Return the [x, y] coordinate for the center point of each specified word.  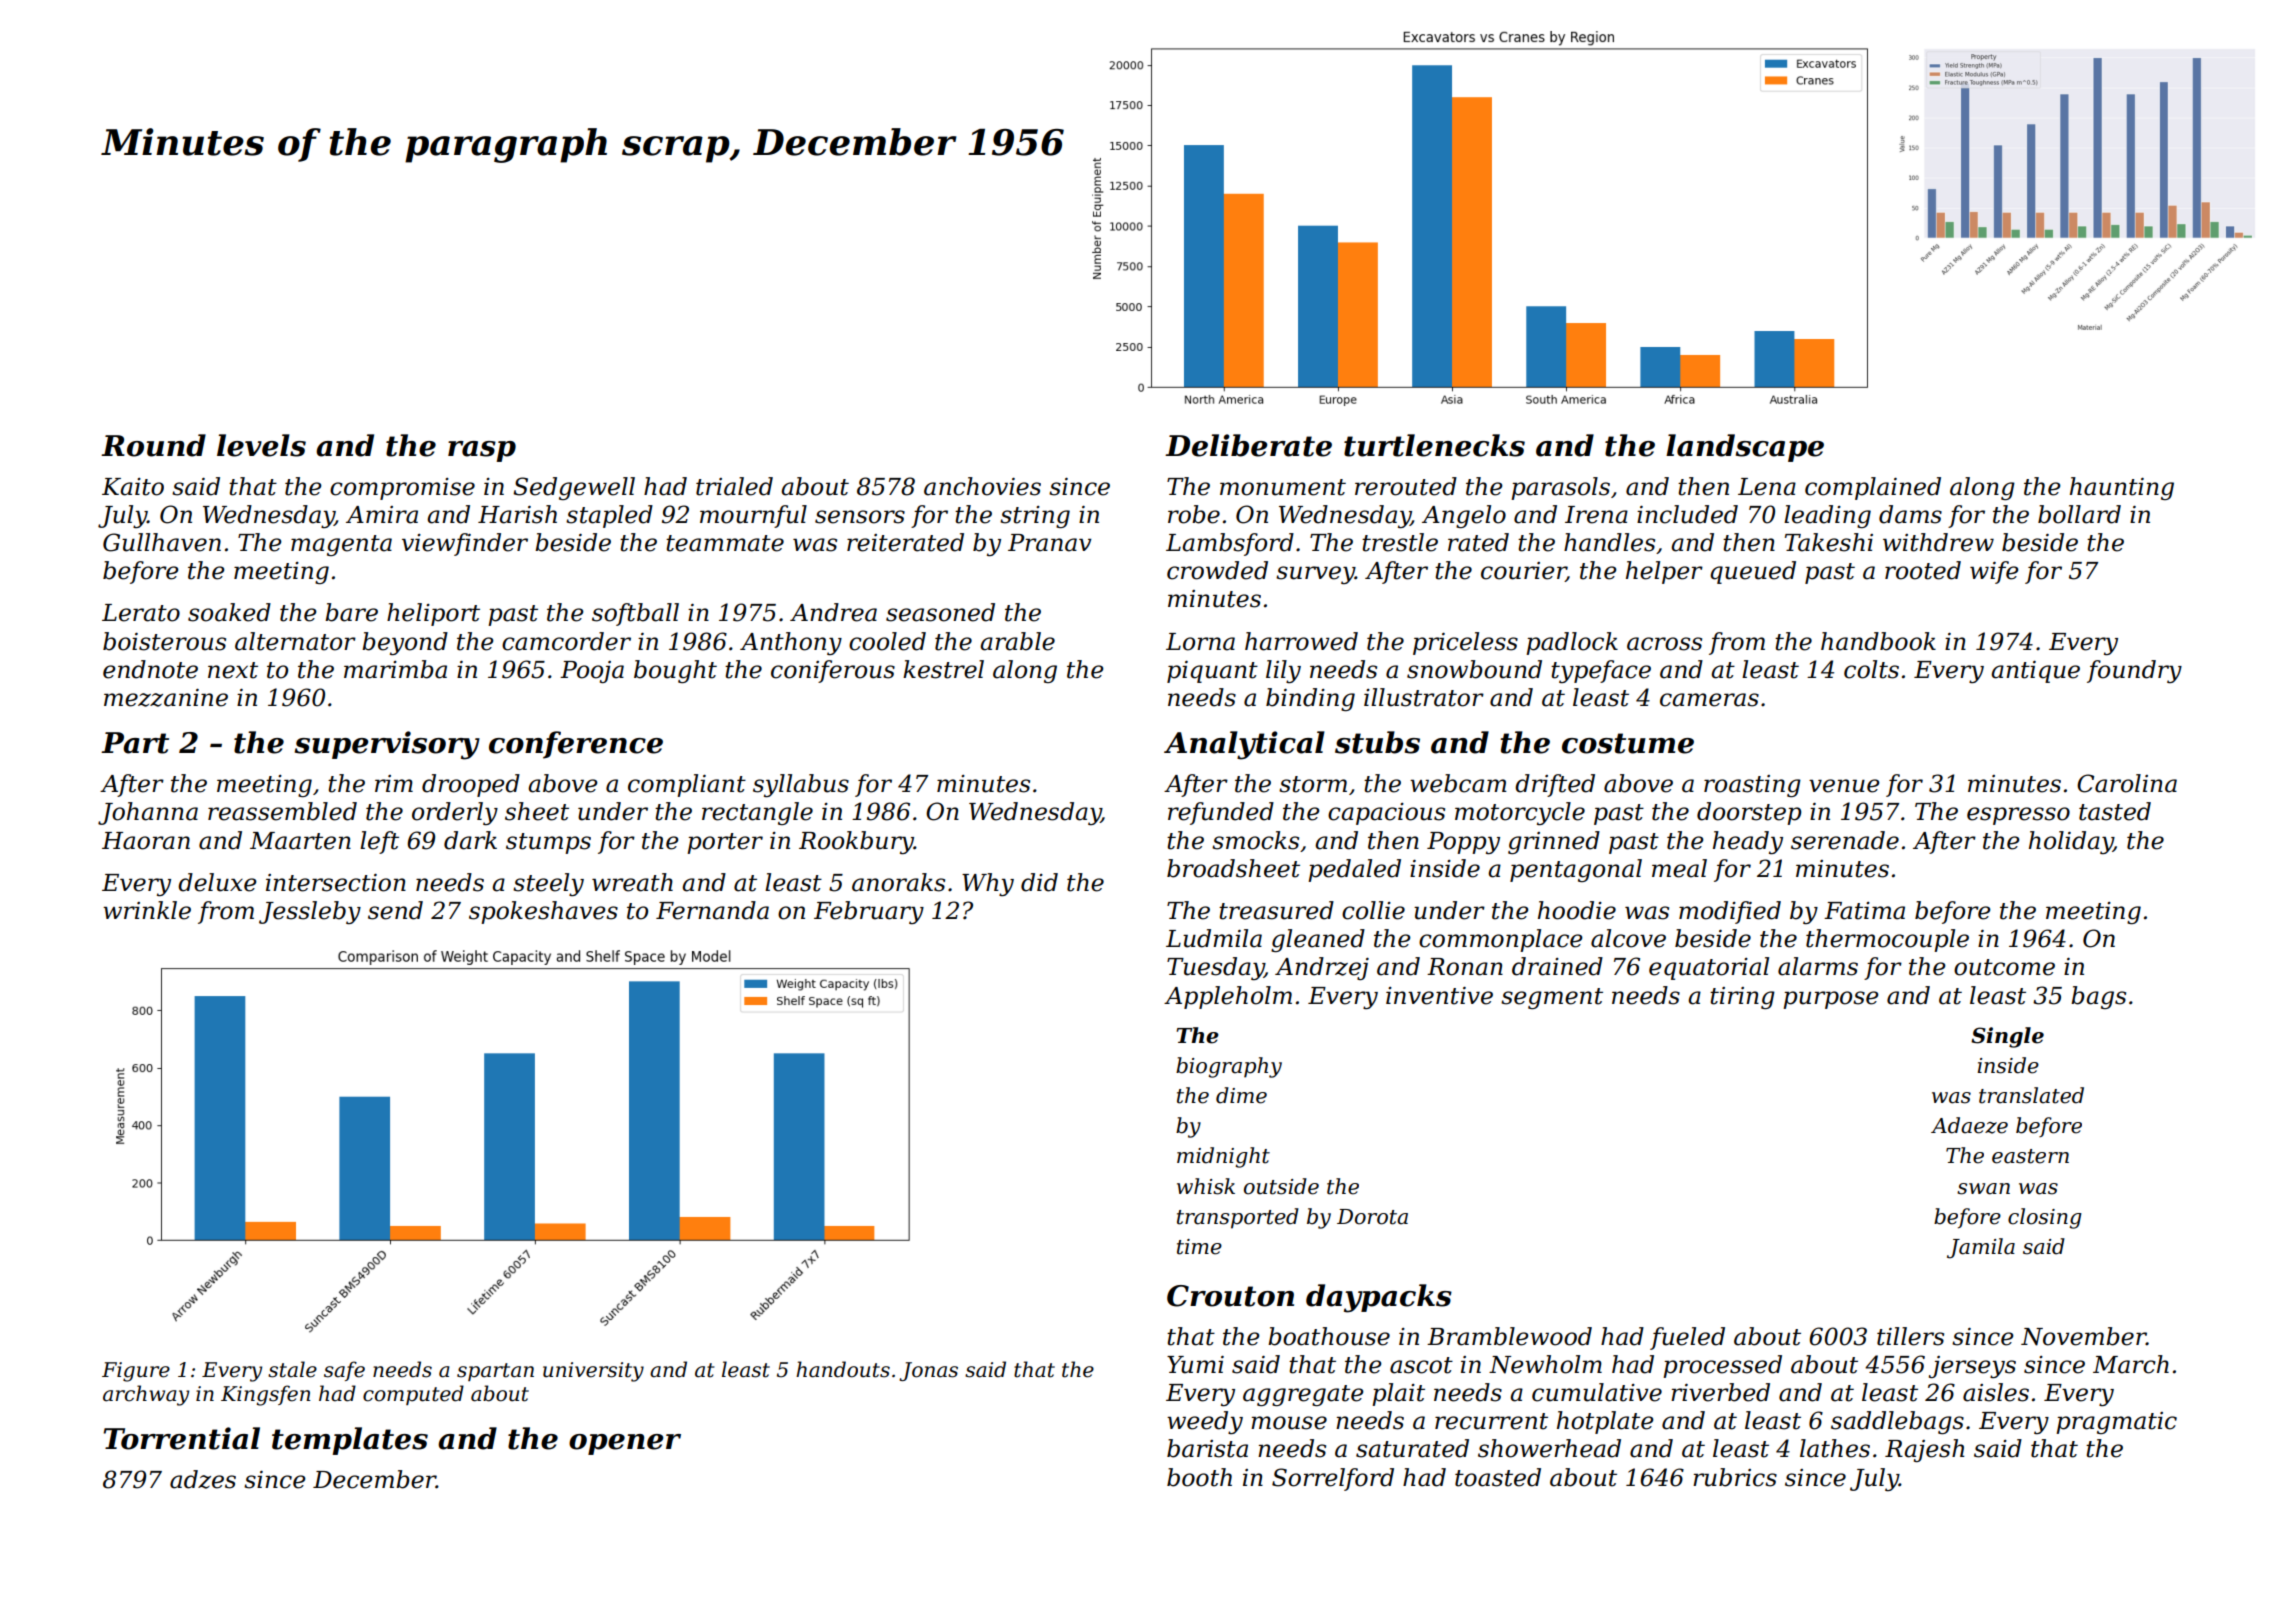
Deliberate [1248, 445]
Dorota [1372, 1217]
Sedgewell [574, 488]
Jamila [1981, 1248]
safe [344, 1371]
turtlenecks [1434, 445]
